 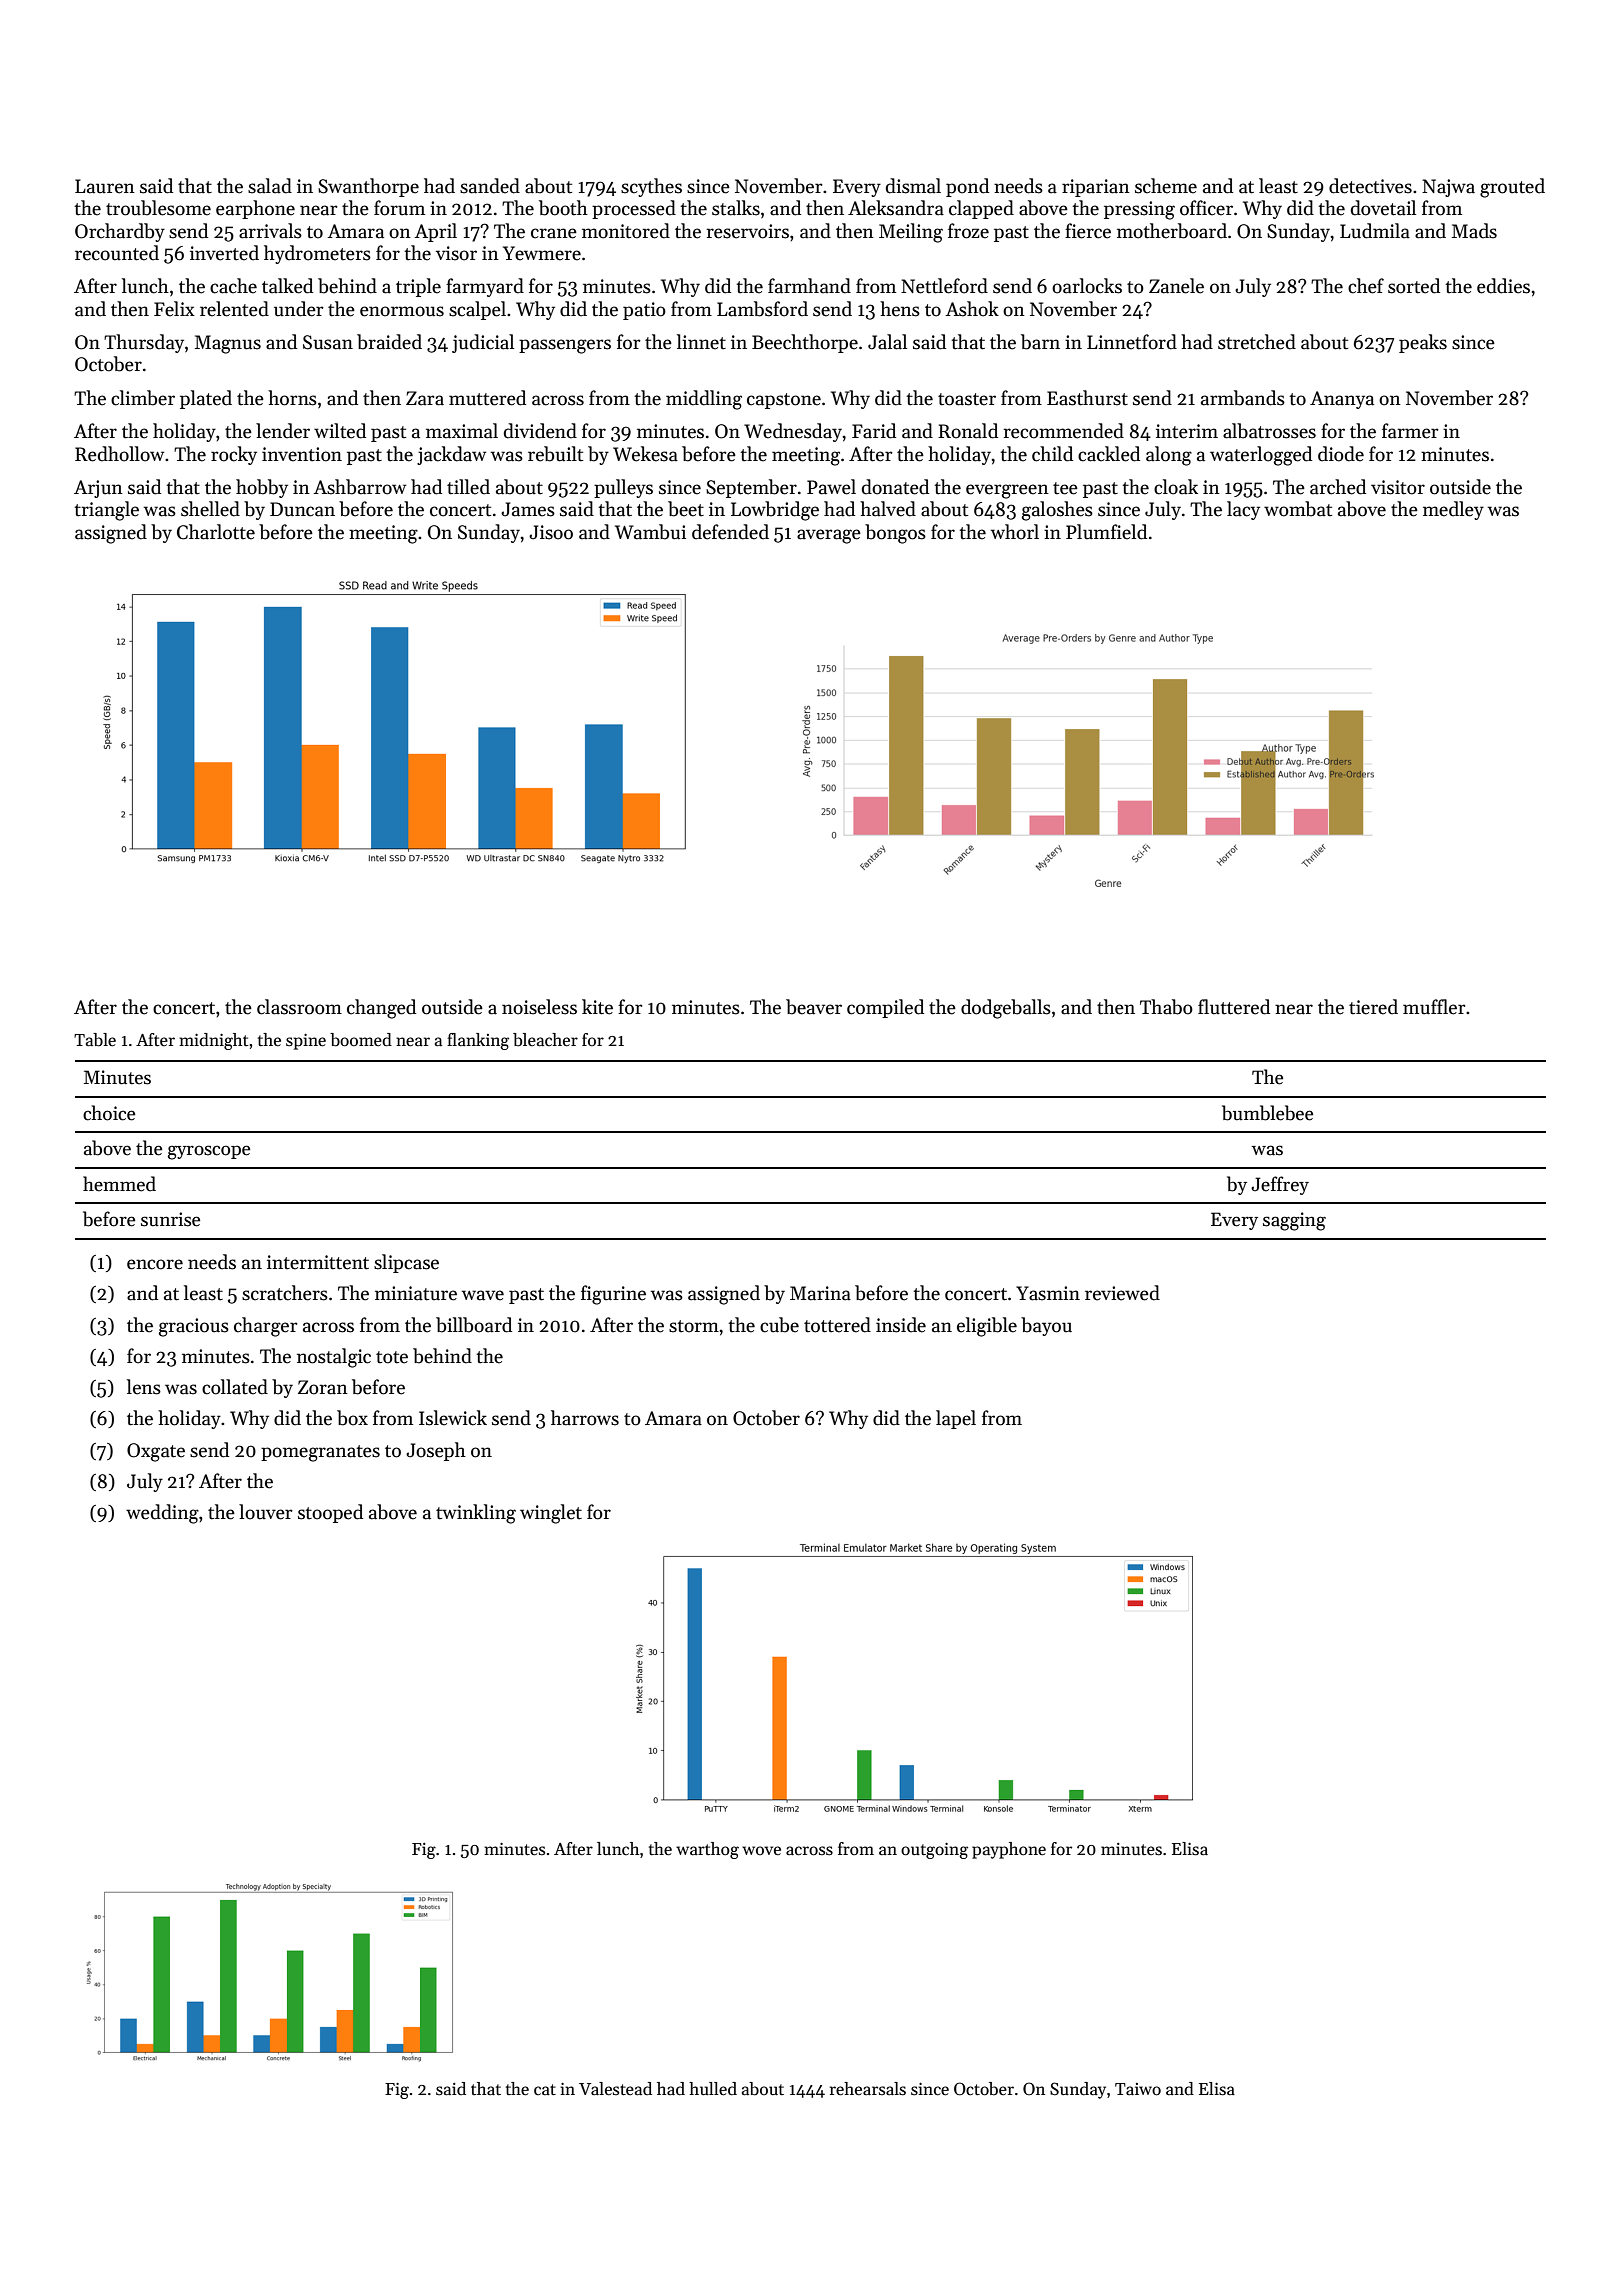 What do you see at coordinates (1006, 1009) in the document?
I see `dodgeballs` at bounding box center [1006, 1009].
